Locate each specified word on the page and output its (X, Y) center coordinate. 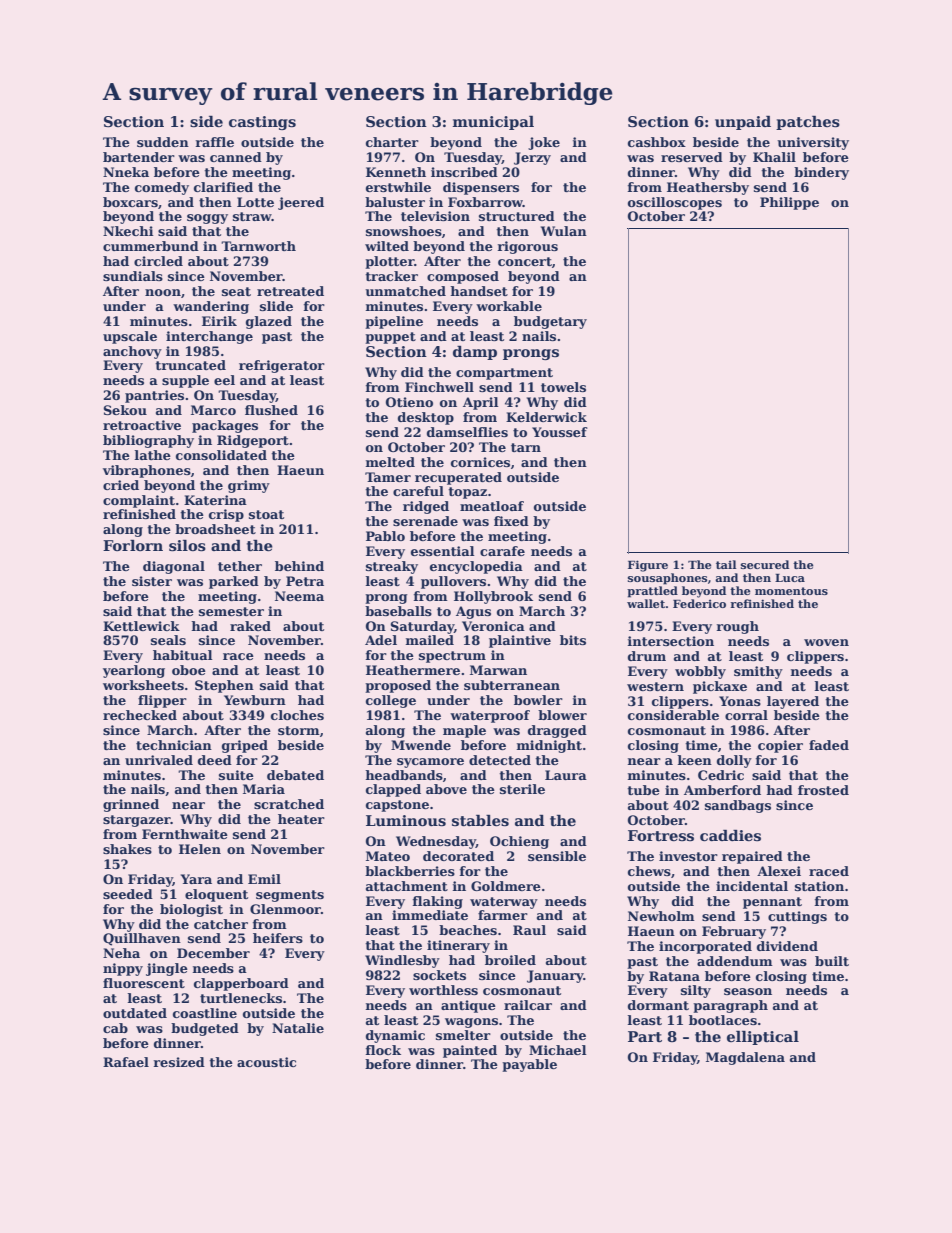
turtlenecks (241, 998)
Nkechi (128, 231)
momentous (791, 591)
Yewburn (255, 700)
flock (383, 1050)
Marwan (498, 670)
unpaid (743, 123)
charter (392, 142)
